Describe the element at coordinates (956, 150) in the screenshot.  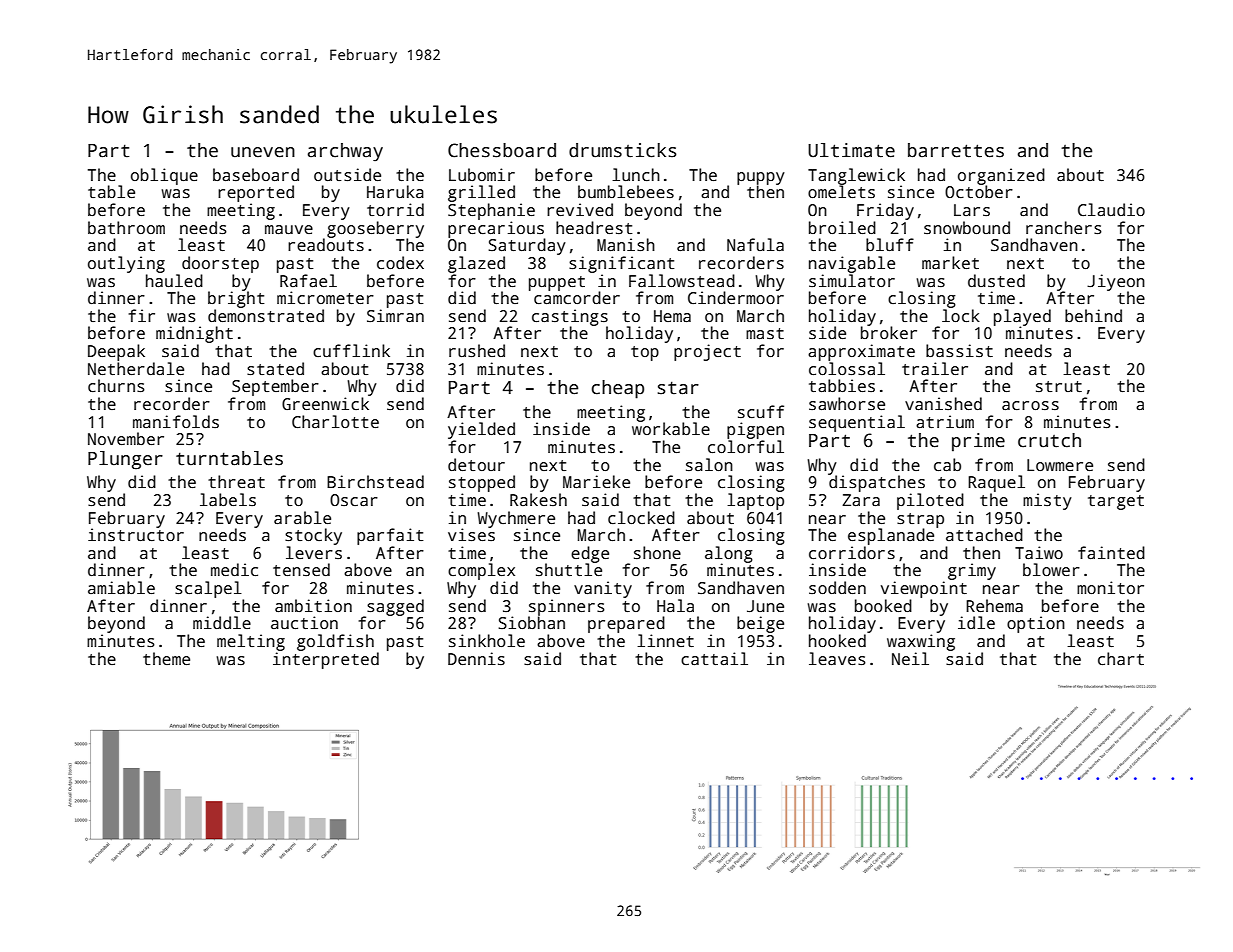
I see `barrettes` at that location.
